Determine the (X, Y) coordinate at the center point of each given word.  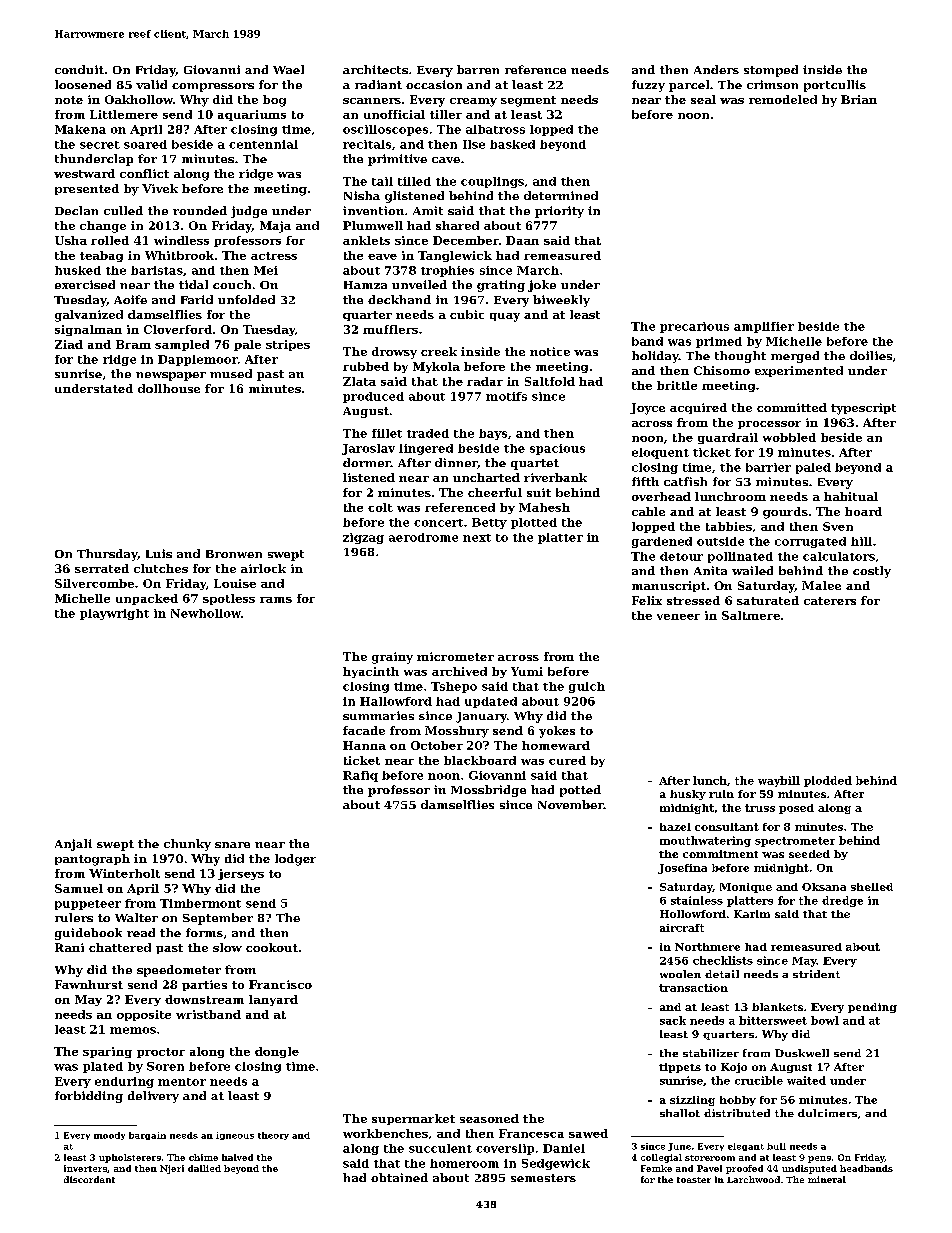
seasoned (489, 1118)
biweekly (561, 301)
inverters (85, 1168)
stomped (771, 71)
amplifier (764, 327)
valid (151, 84)
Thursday (107, 555)
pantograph (92, 860)
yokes (557, 732)
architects (375, 69)
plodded (828, 781)
